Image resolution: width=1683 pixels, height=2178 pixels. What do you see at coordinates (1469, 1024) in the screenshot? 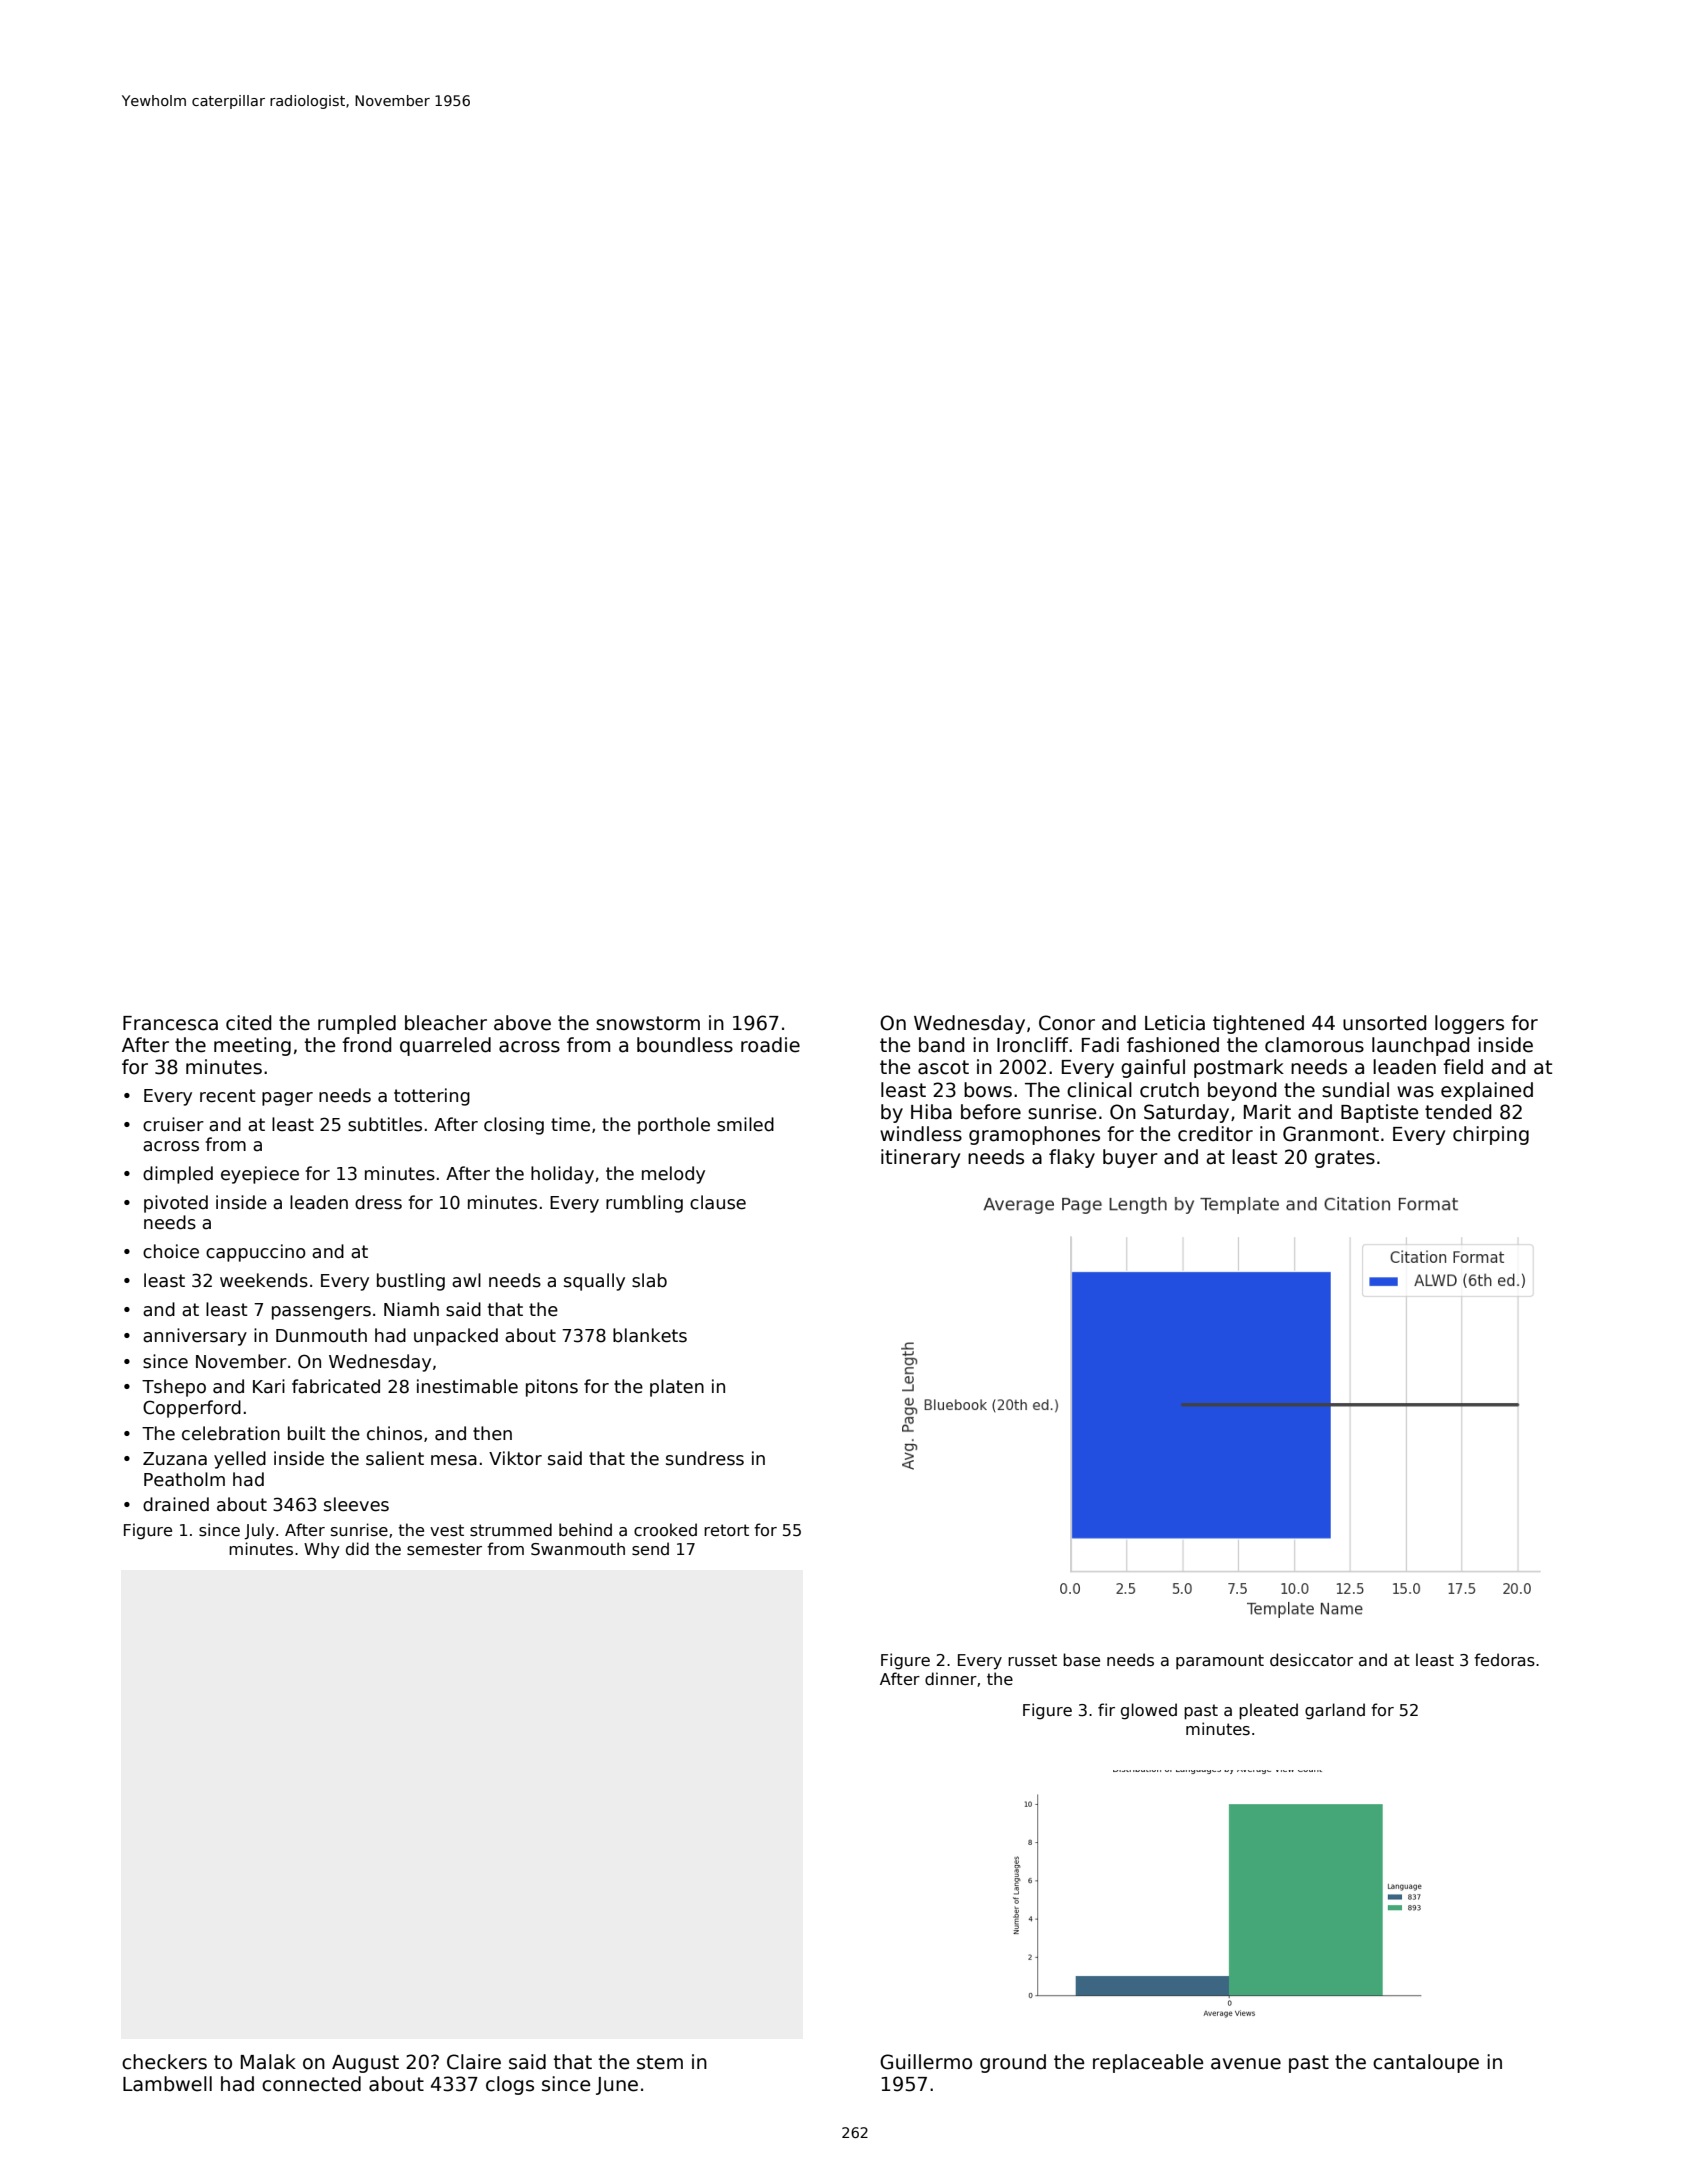
I see `loggers` at bounding box center [1469, 1024].
